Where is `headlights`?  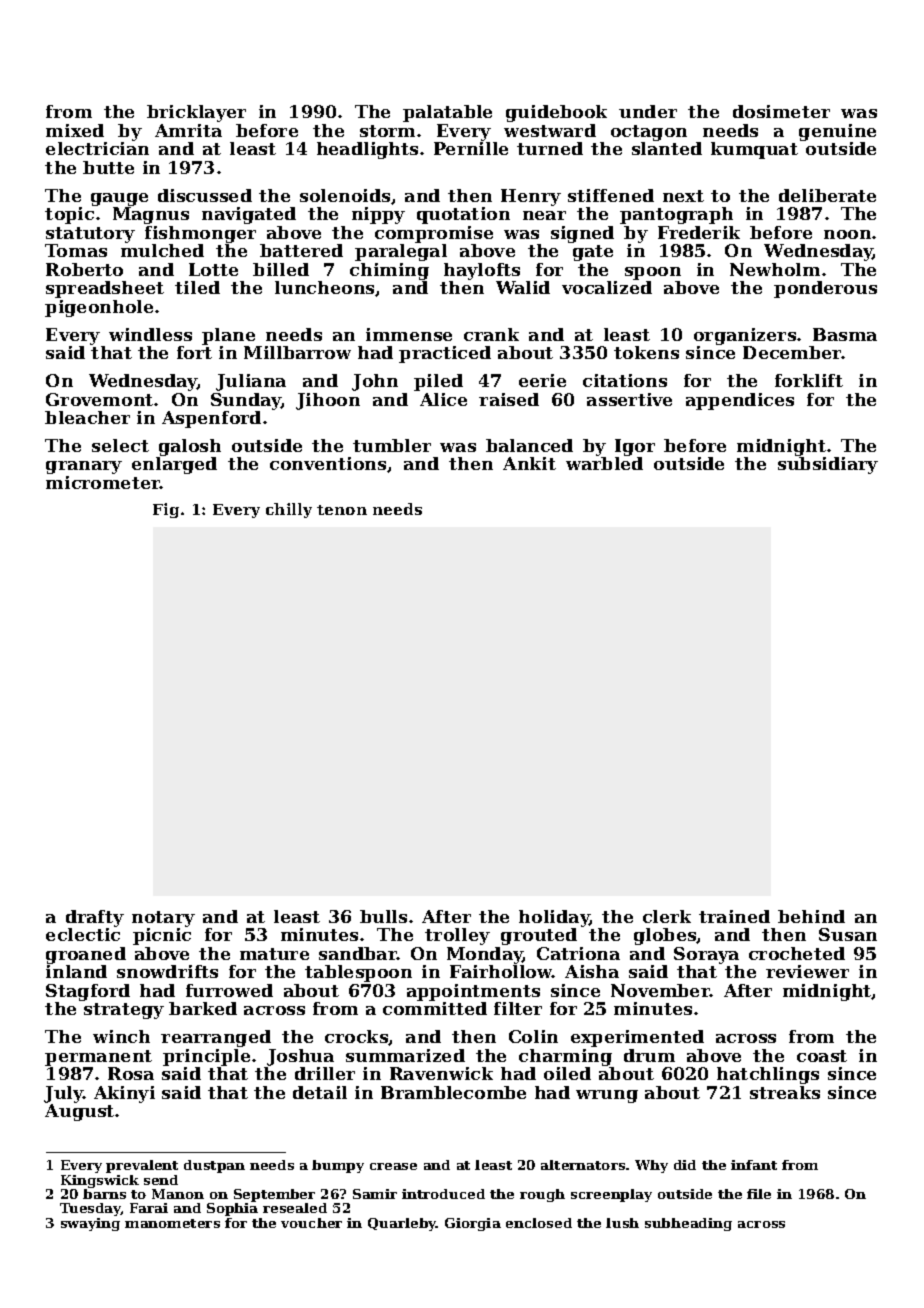
headlights is located at coordinates (367, 150).
